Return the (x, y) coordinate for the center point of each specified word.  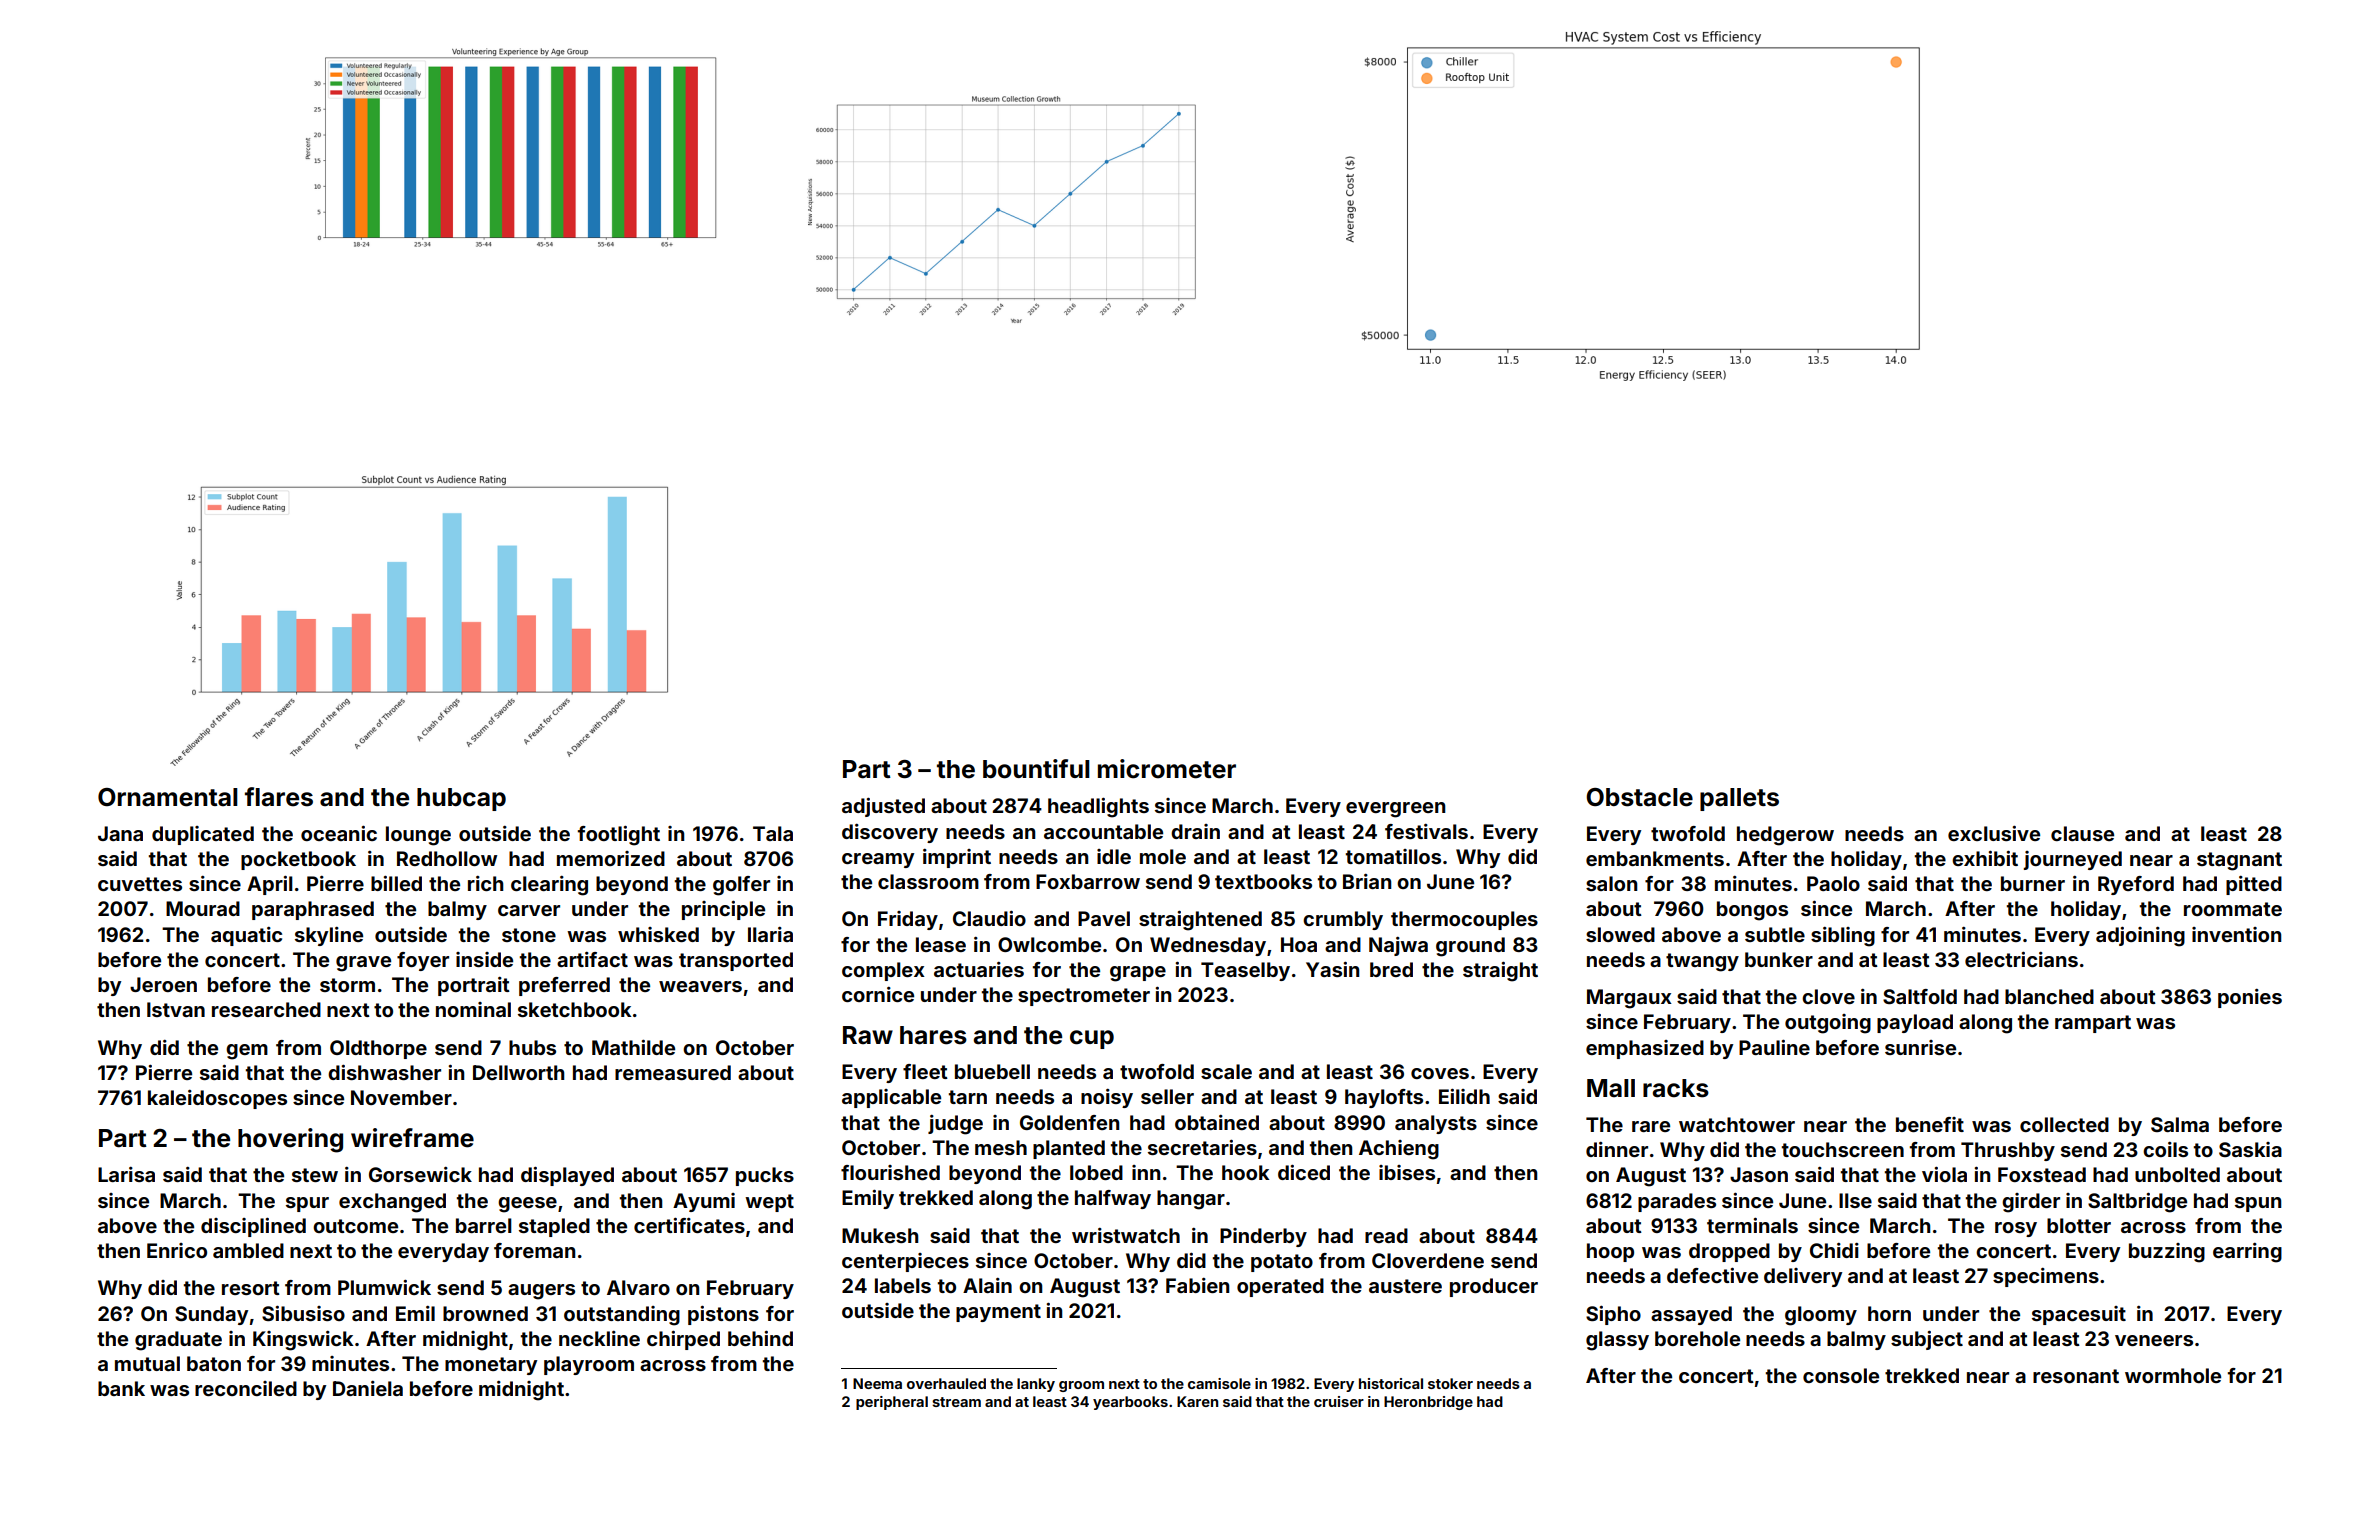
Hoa (1299, 944)
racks (1676, 1088)
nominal (473, 1009)
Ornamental (168, 797)
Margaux (1629, 999)
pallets (1739, 799)
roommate (2233, 909)
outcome (355, 1226)
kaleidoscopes (217, 1099)
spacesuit (2079, 1315)
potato (1282, 1263)
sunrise (1920, 1047)
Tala (773, 833)
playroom (589, 1365)
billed (396, 883)
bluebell (992, 1071)
